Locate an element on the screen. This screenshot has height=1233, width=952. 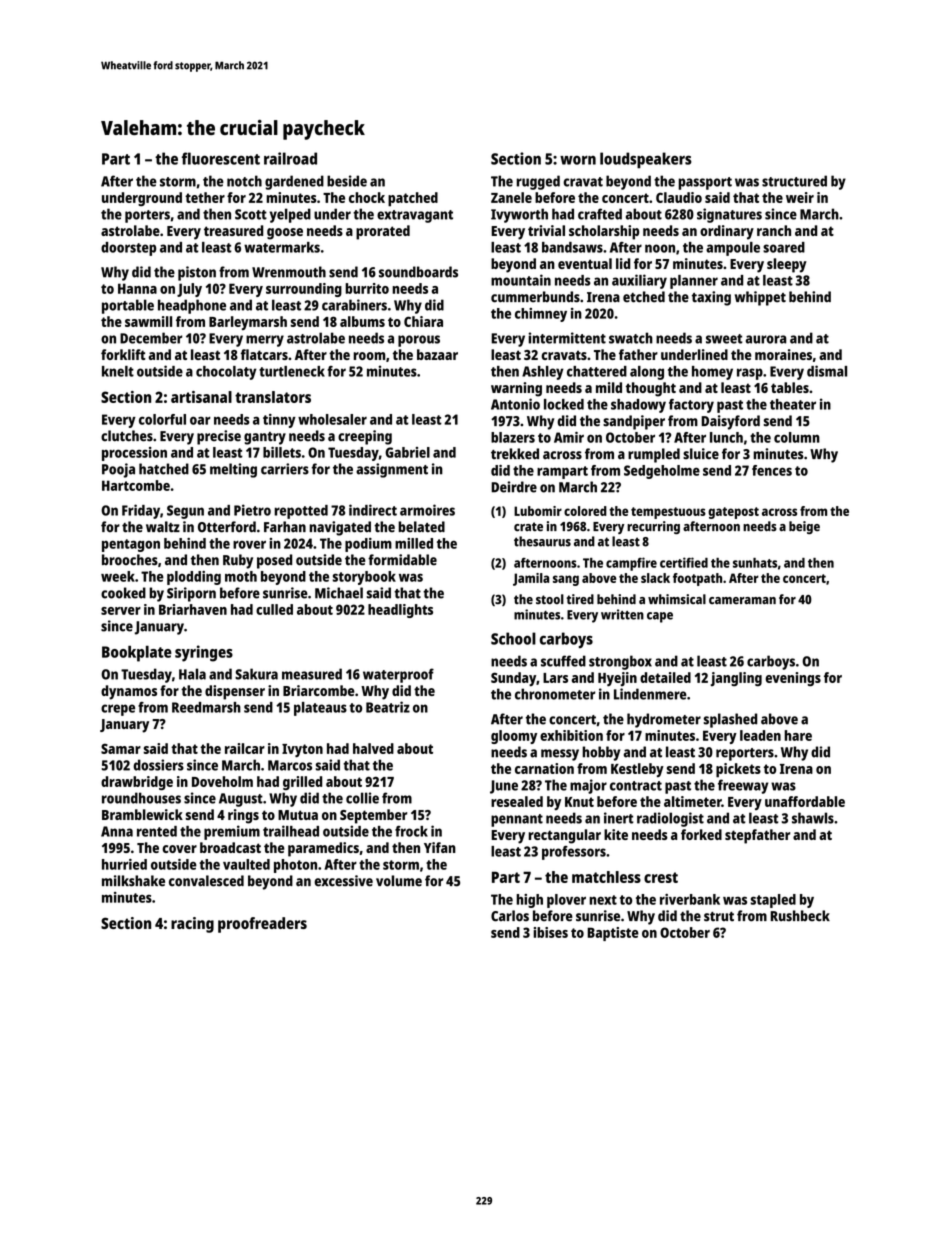
June is located at coordinates (504, 787).
